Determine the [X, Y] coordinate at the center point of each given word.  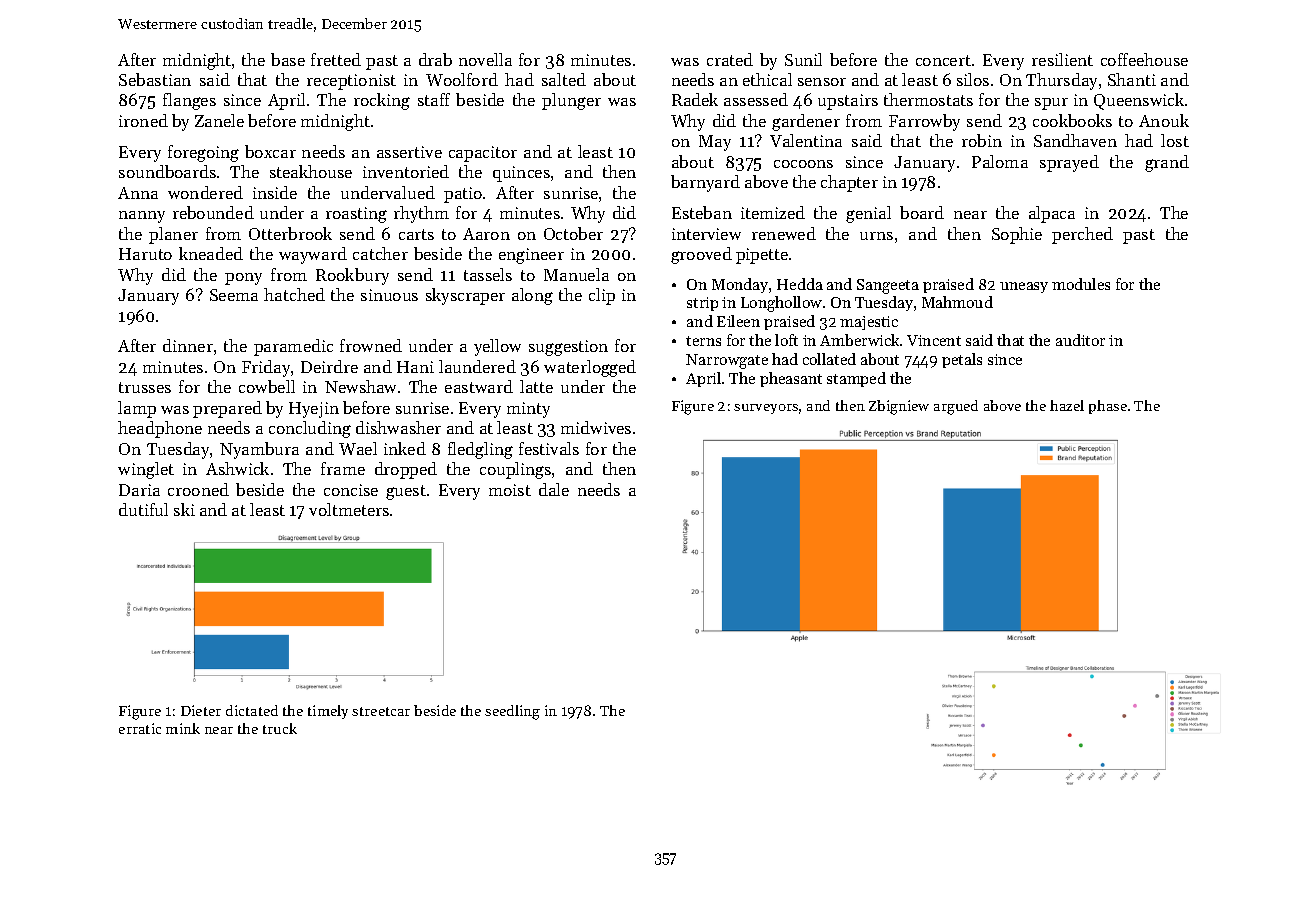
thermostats [928, 99]
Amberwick [859, 340]
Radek [695, 99]
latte [536, 386]
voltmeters [349, 509]
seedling [512, 712]
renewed [784, 233]
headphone [160, 429]
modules [1081, 284]
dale [554, 489]
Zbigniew [899, 407]
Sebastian [155, 79]
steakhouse [311, 171]
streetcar [381, 711]
